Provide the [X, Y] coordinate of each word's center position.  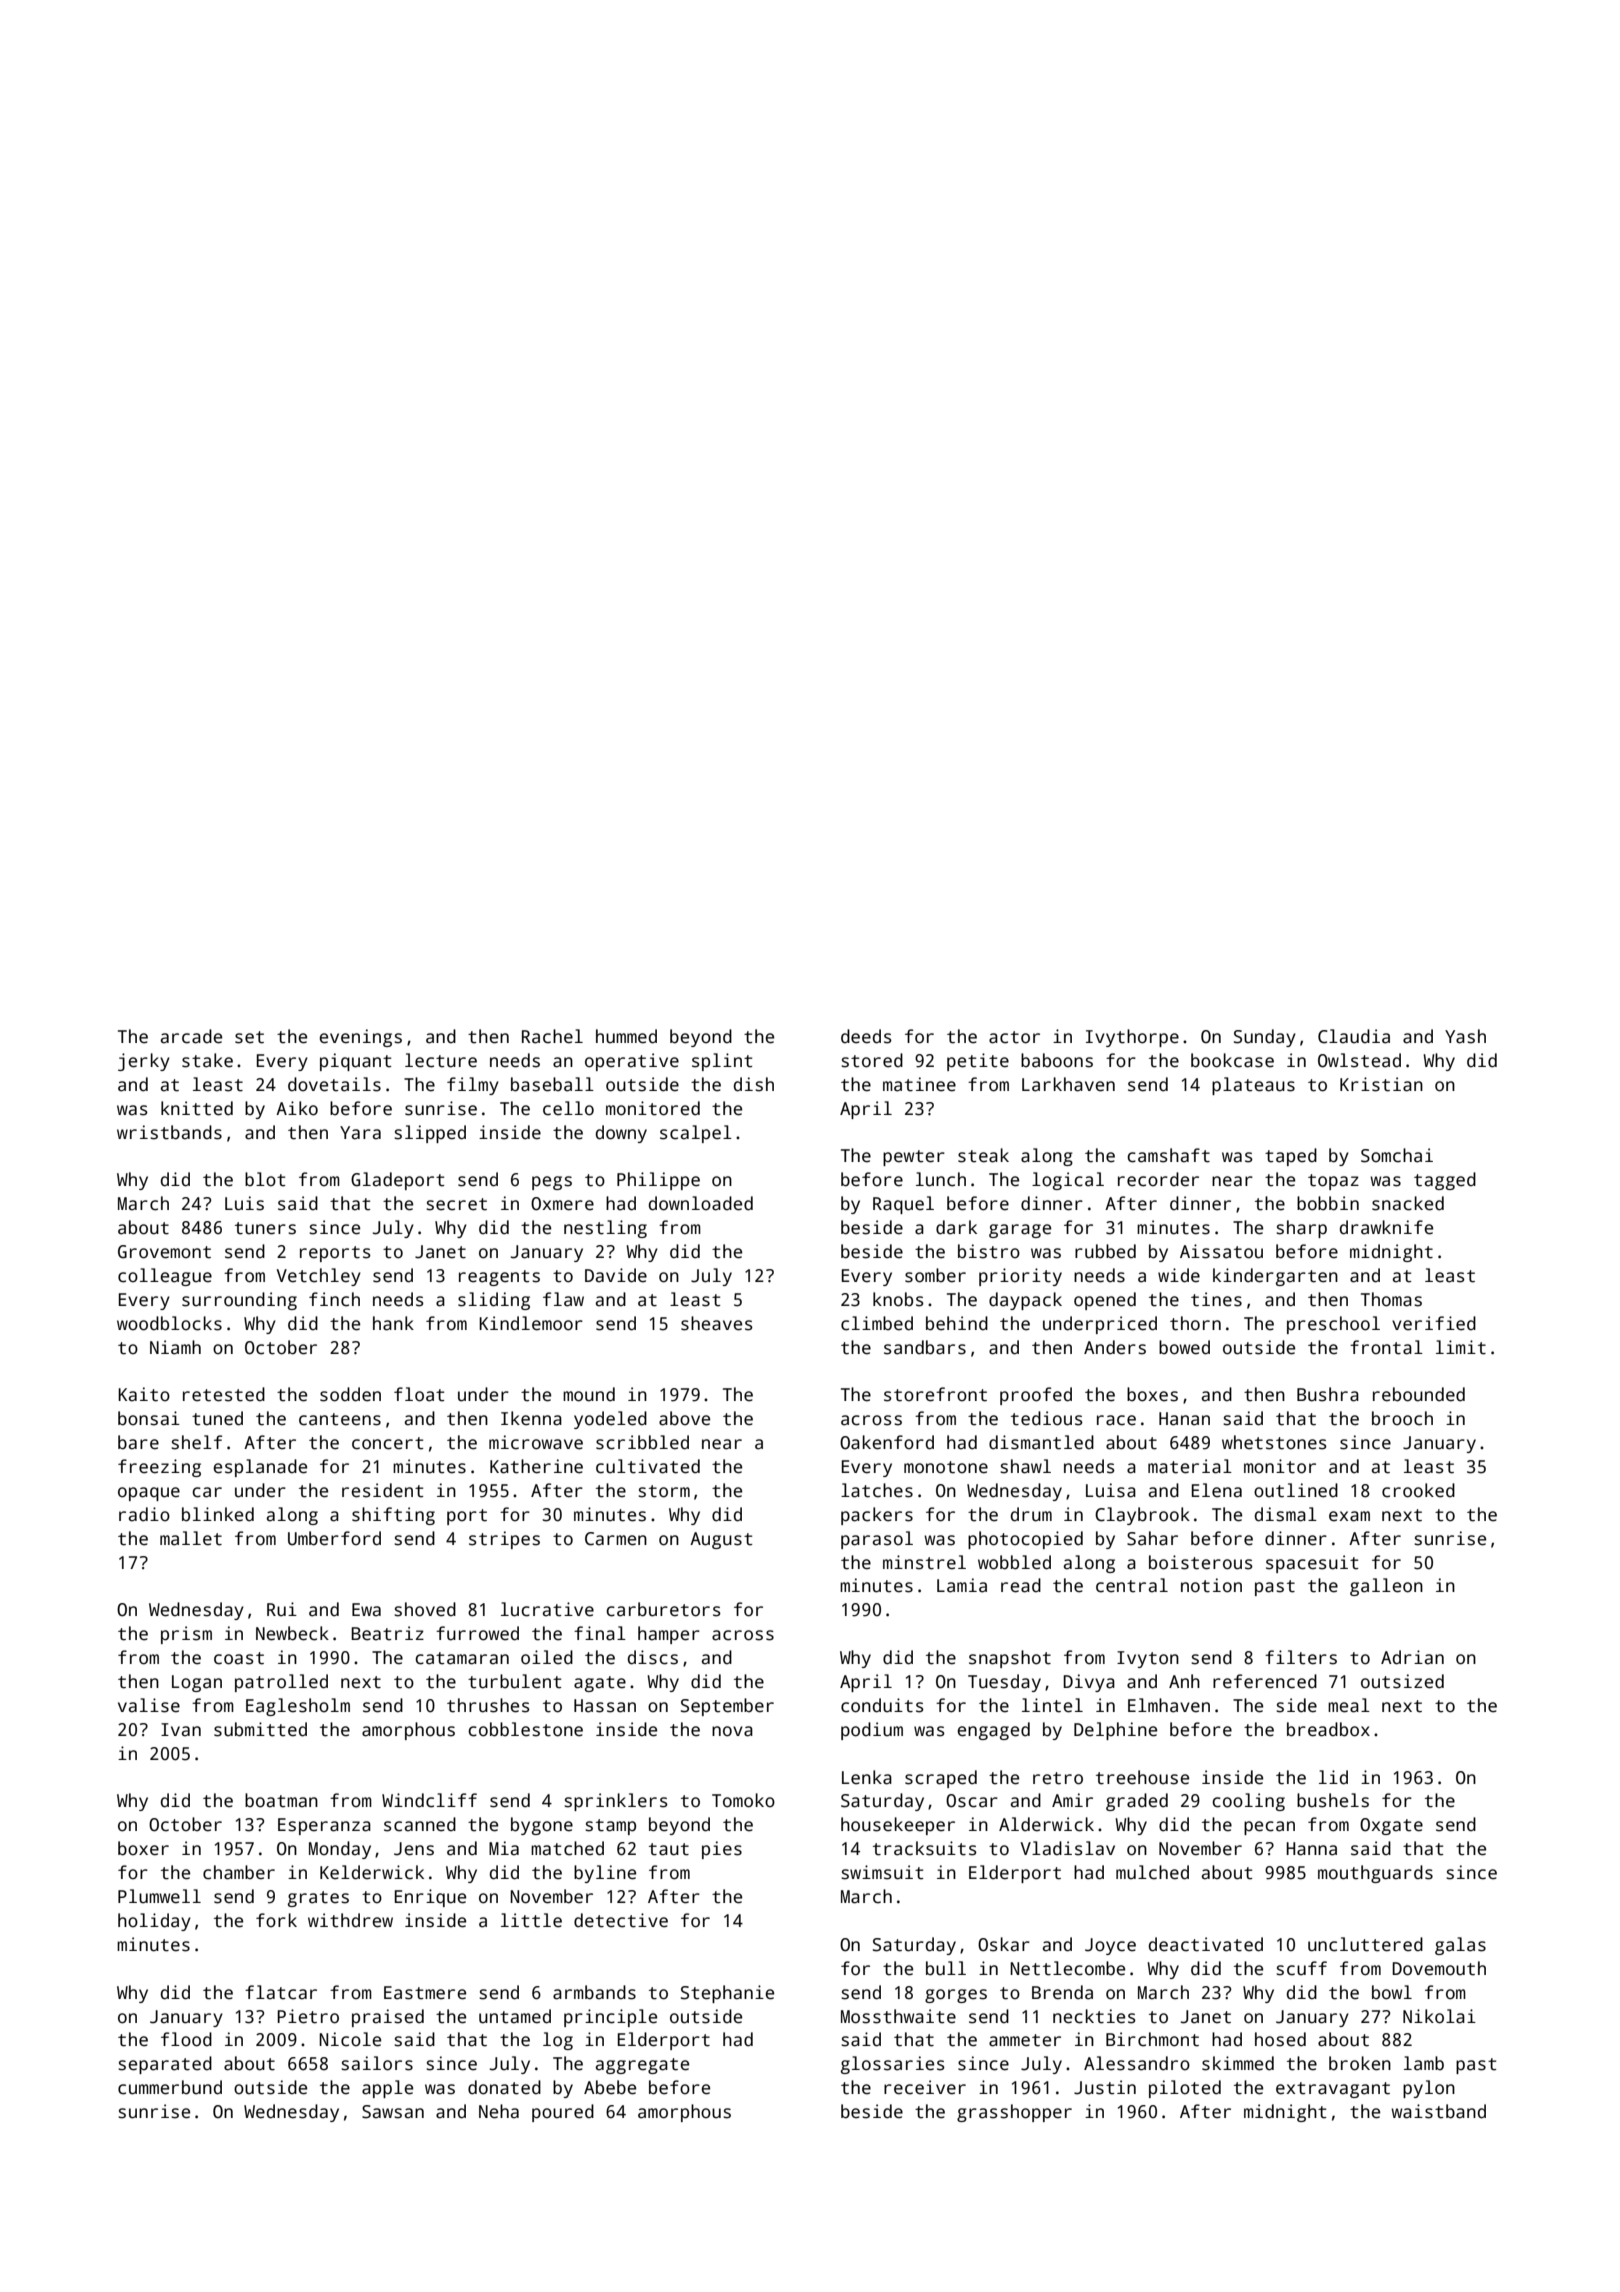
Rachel [552, 1036]
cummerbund [170, 2087]
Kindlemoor [531, 1323]
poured [563, 2113]
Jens [414, 1849]
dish [754, 1084]
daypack [1025, 1301]
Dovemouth [1439, 1968]
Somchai [1397, 1155]
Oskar [1004, 1944]
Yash [1465, 1036]
